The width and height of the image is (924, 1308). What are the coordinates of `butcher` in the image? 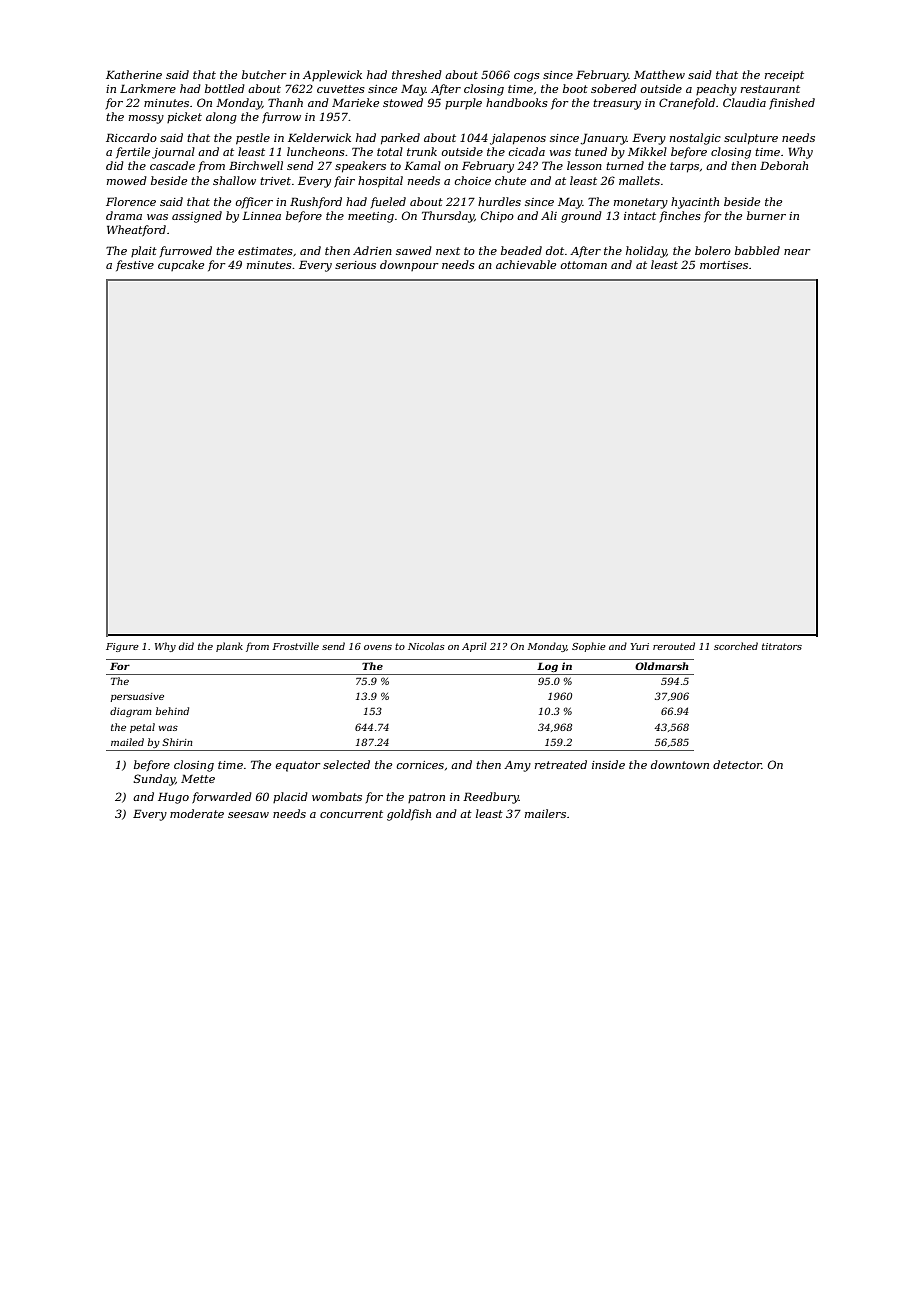 It's located at (264, 74).
